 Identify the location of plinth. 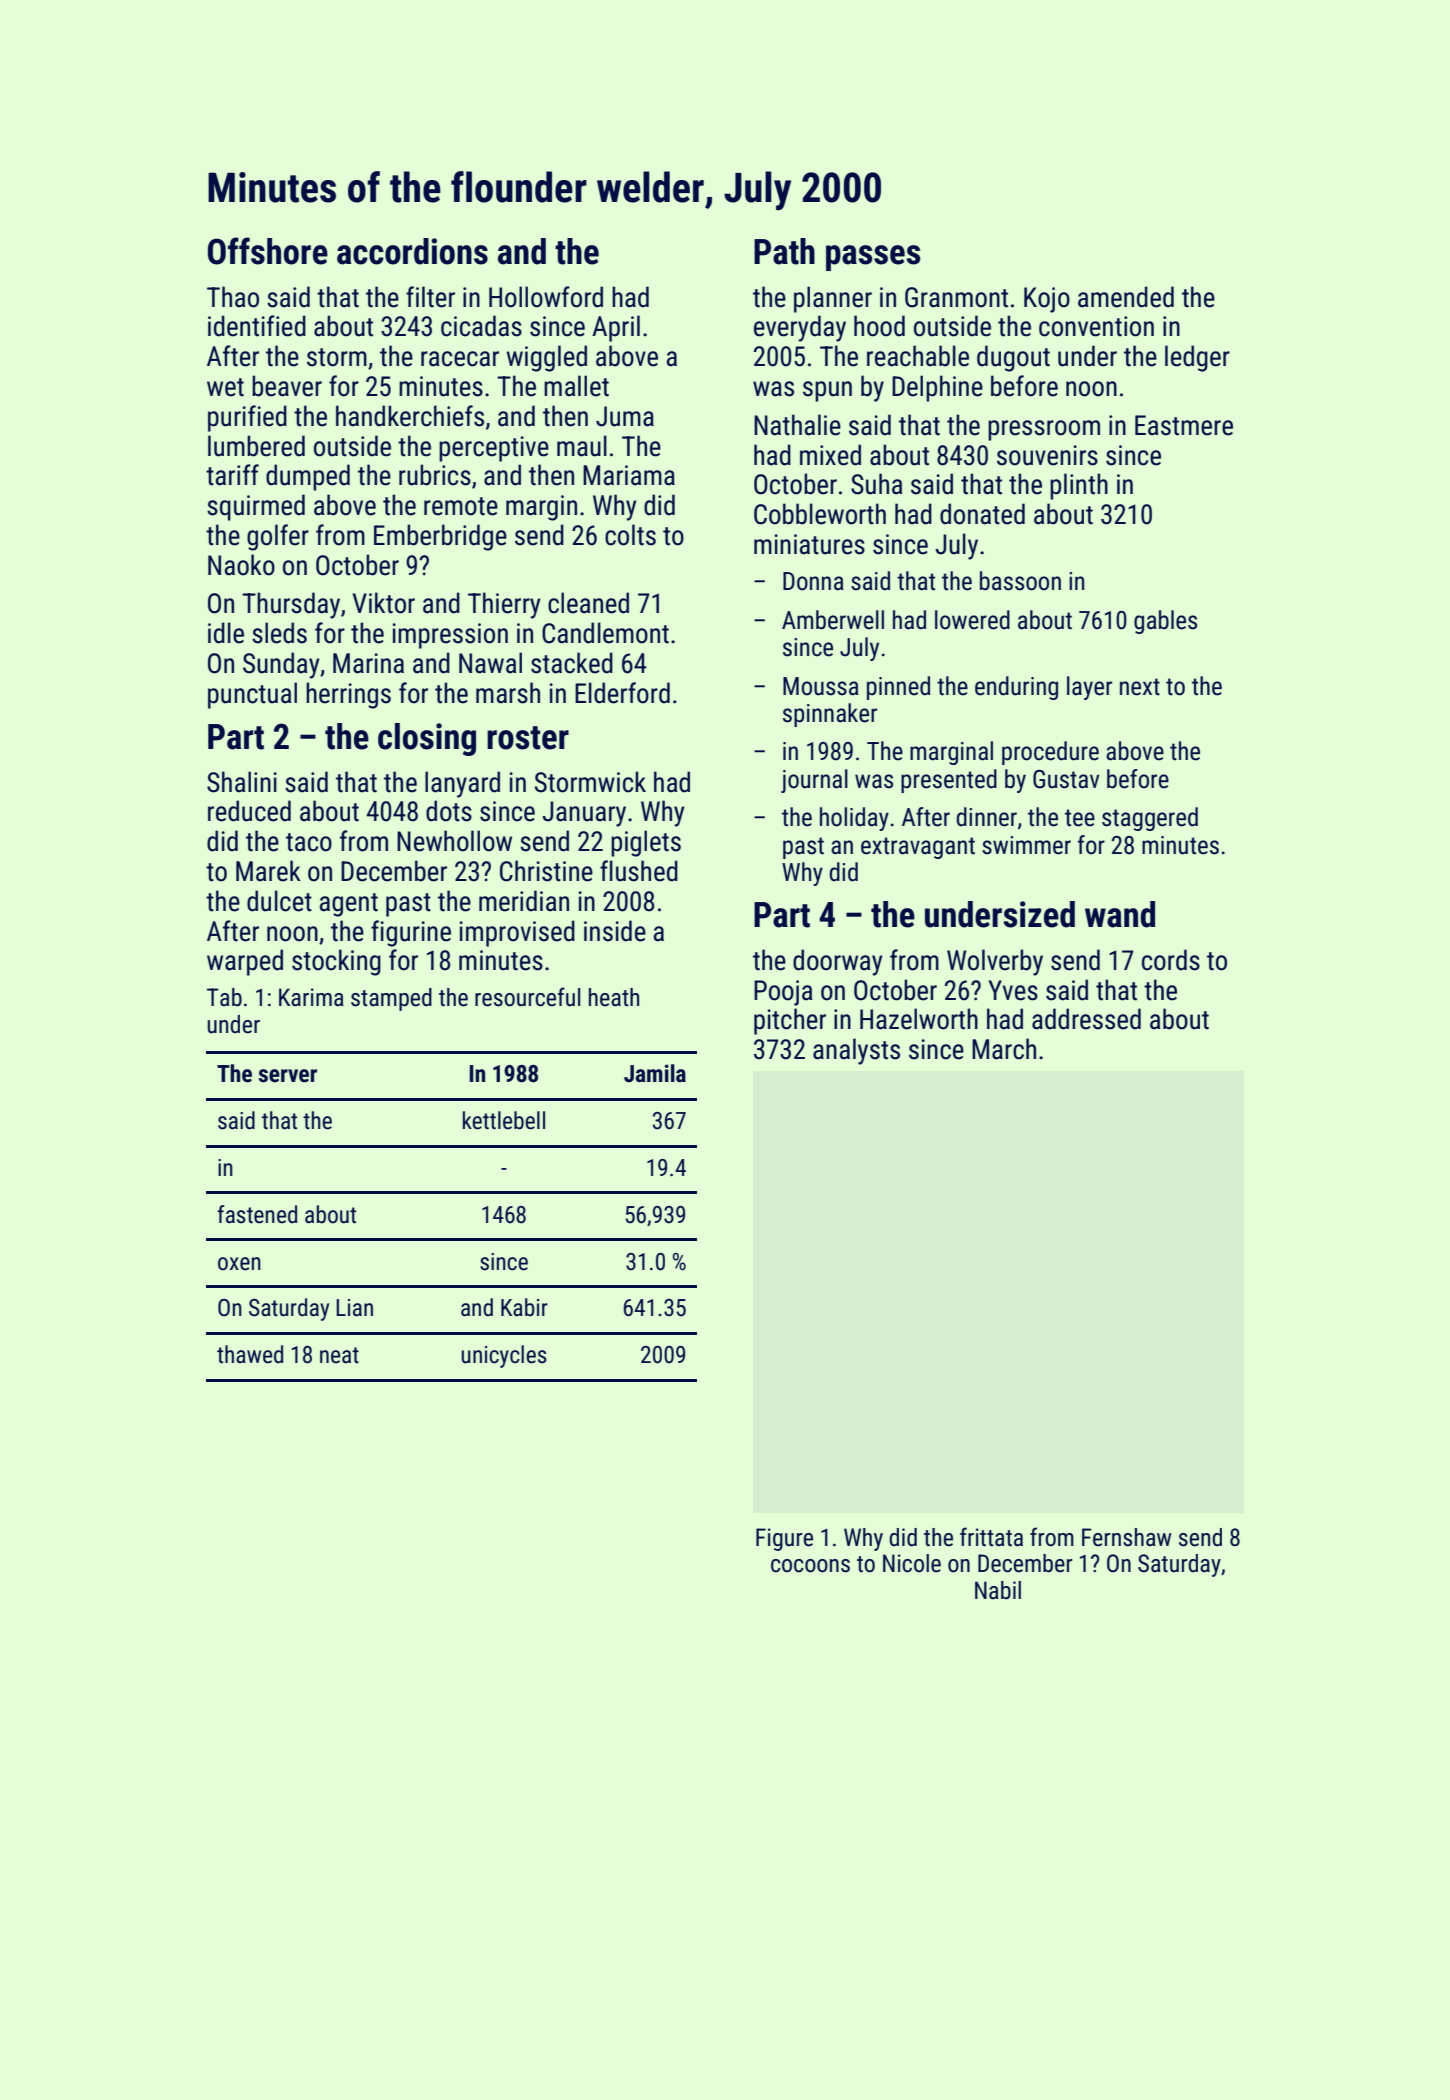
(1079, 486).
